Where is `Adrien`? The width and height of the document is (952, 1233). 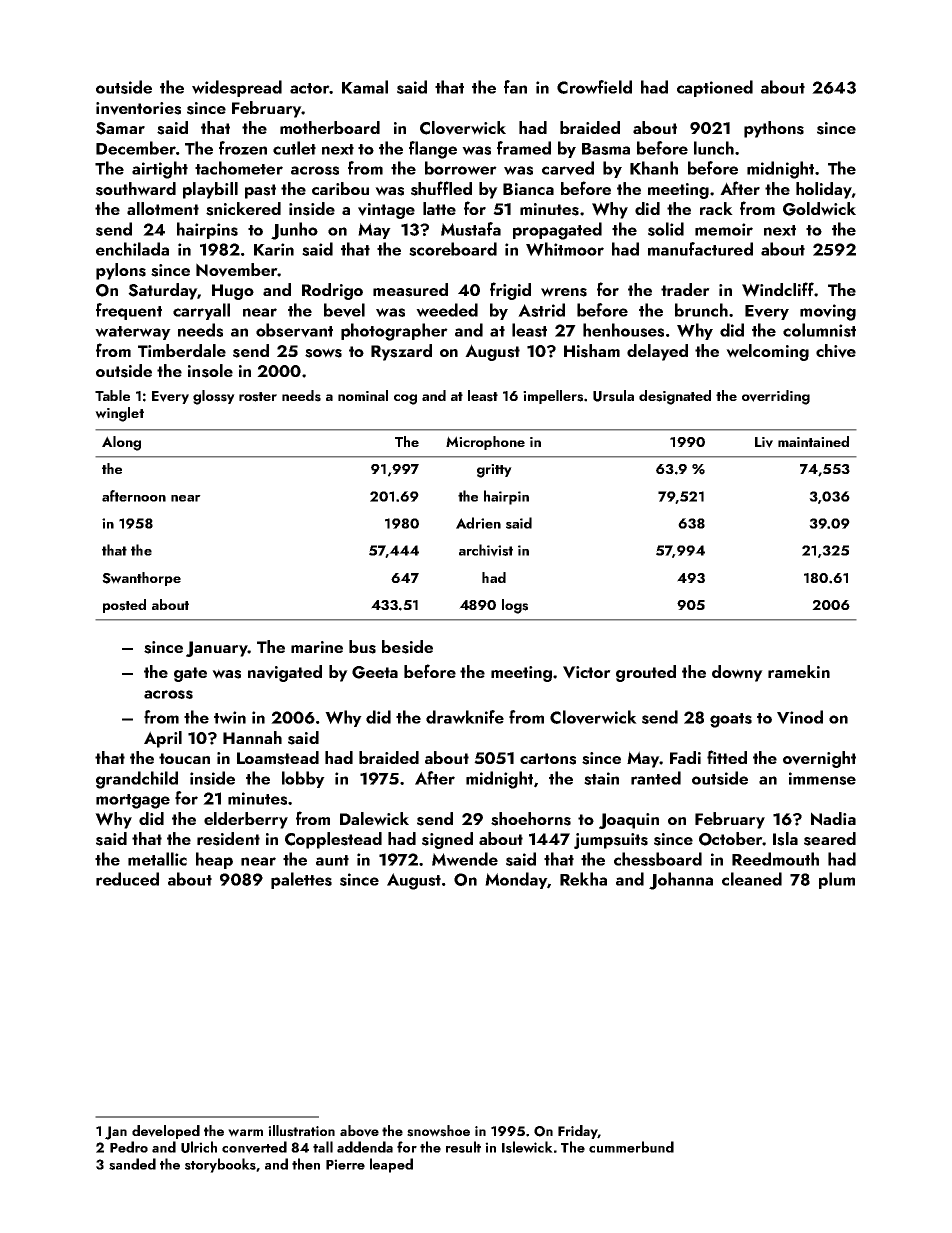 Adrien is located at coordinates (478, 523).
